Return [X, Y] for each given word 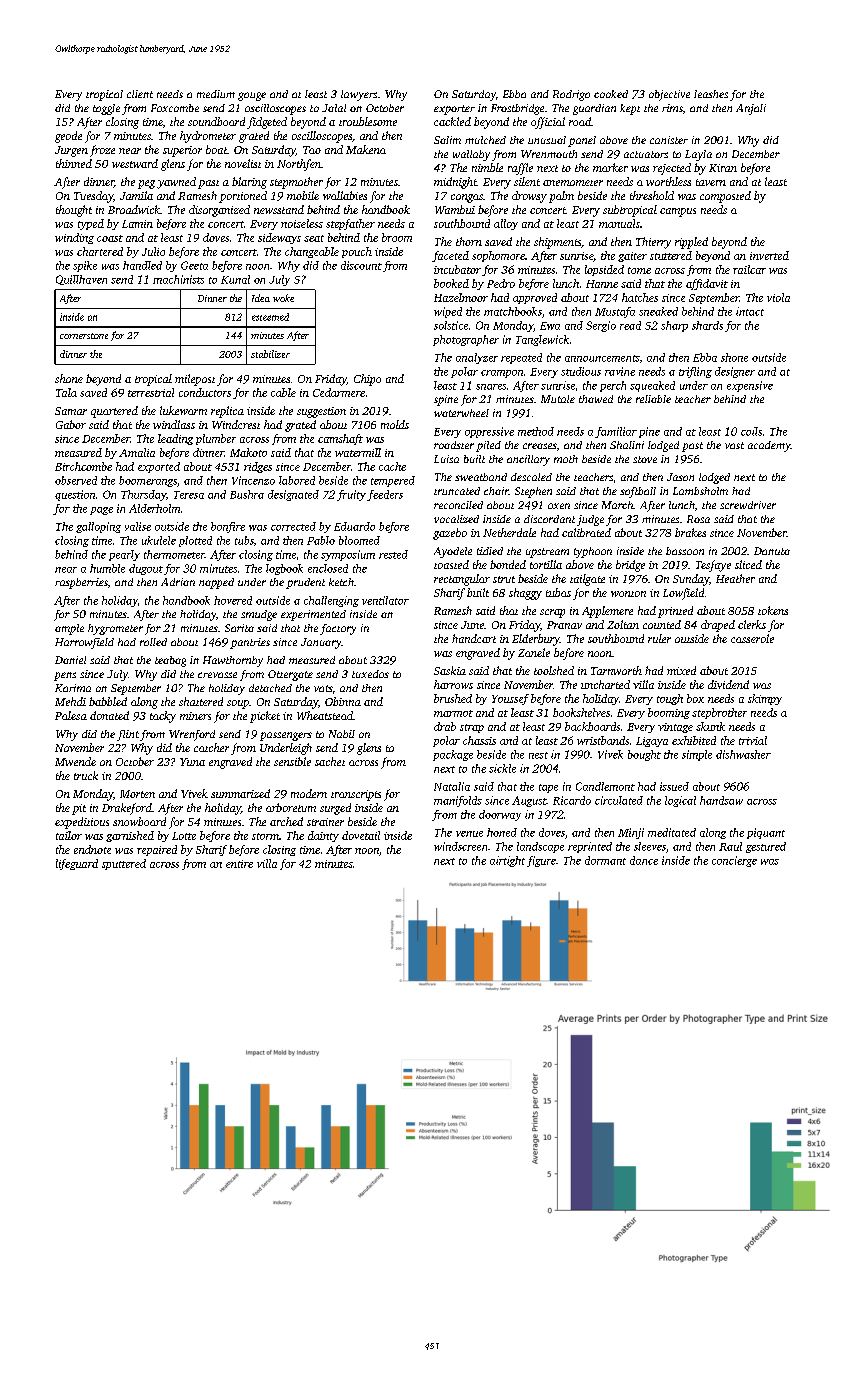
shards [707, 325]
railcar [749, 269]
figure [541, 861]
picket [265, 717]
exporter [454, 110]
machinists [178, 279]
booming [669, 713]
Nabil [342, 734]
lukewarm [183, 410]
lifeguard [77, 864]
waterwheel [461, 413]
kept [630, 109]
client [140, 94]
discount [361, 265]
